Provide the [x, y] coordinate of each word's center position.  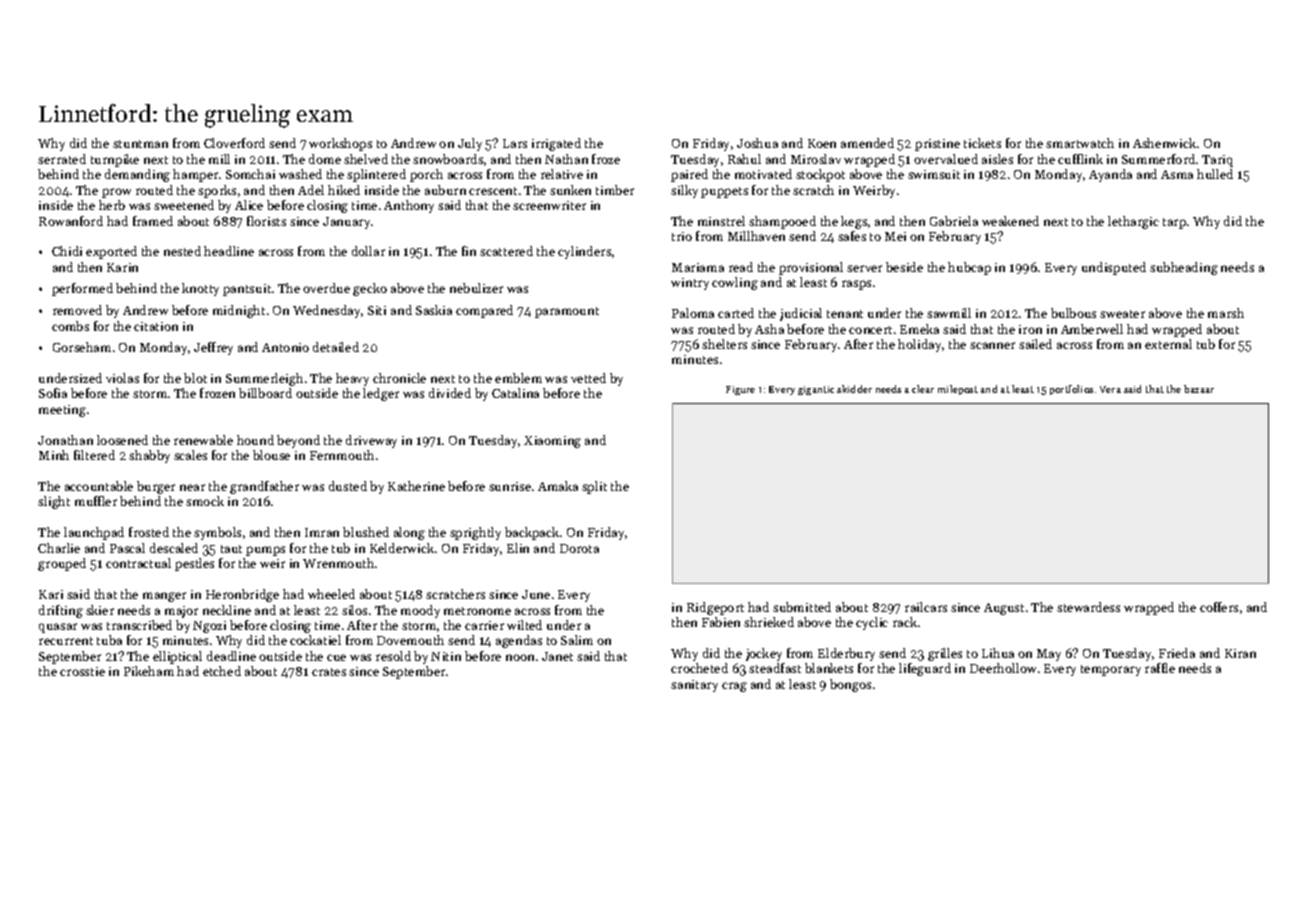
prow [116, 193]
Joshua [757, 143]
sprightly [475, 533]
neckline [227, 610]
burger [156, 487]
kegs [854, 222]
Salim [577, 640]
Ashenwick [1164, 143]
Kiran [1240, 653]
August [1004, 609]
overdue [326, 288]
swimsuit [934, 174]
